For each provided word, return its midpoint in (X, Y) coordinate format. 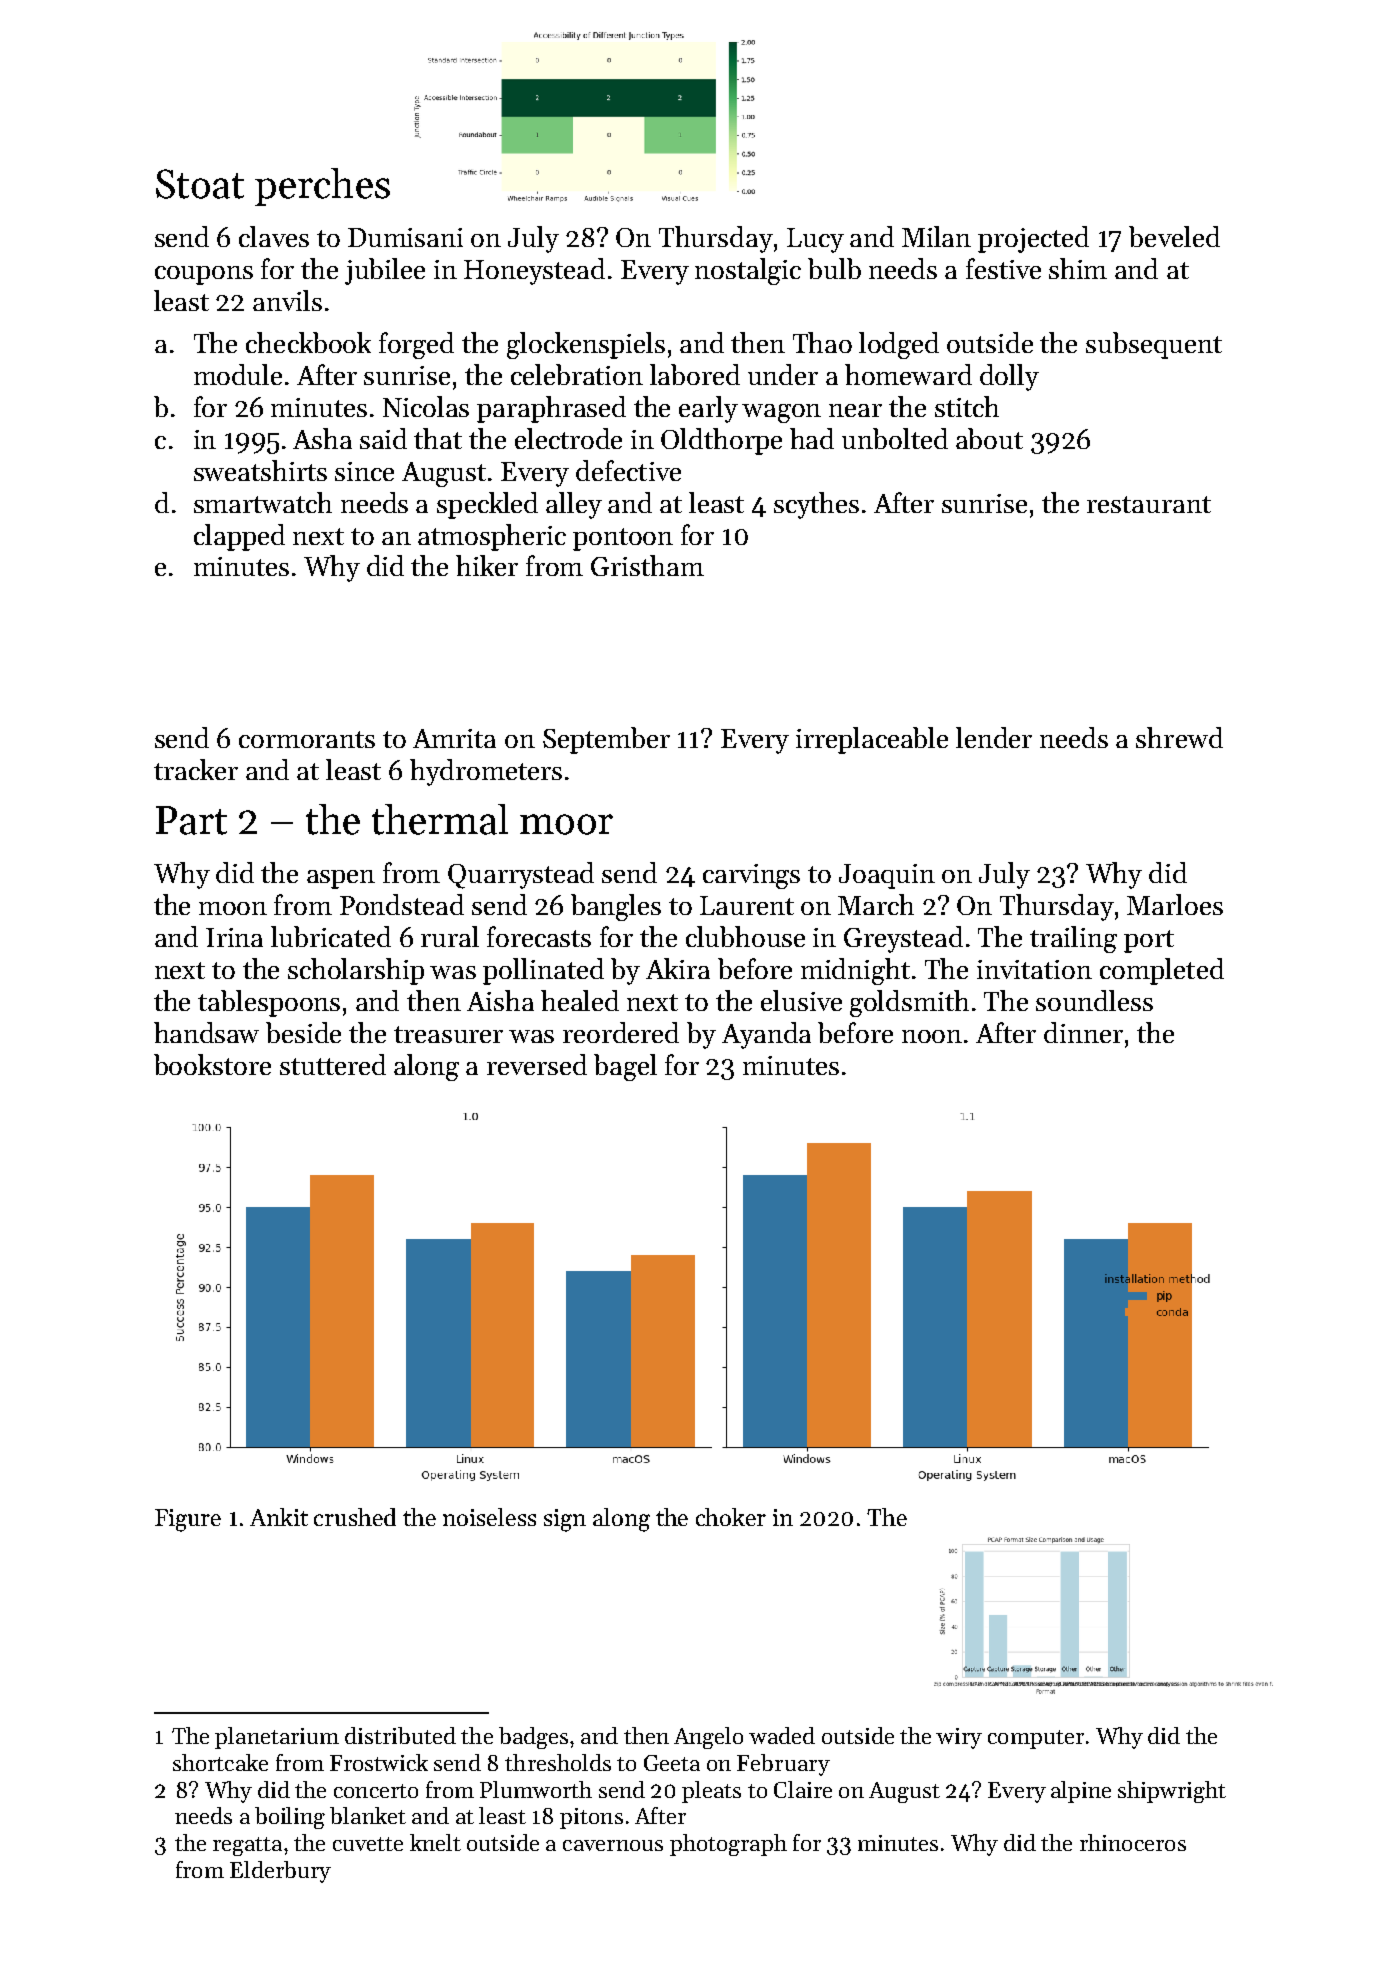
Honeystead (534, 271)
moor (566, 824)
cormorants (307, 739)
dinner (1083, 1032)
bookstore (212, 1064)
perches (322, 187)
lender (994, 737)
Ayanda (766, 1035)
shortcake (220, 1762)
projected (1033, 239)
